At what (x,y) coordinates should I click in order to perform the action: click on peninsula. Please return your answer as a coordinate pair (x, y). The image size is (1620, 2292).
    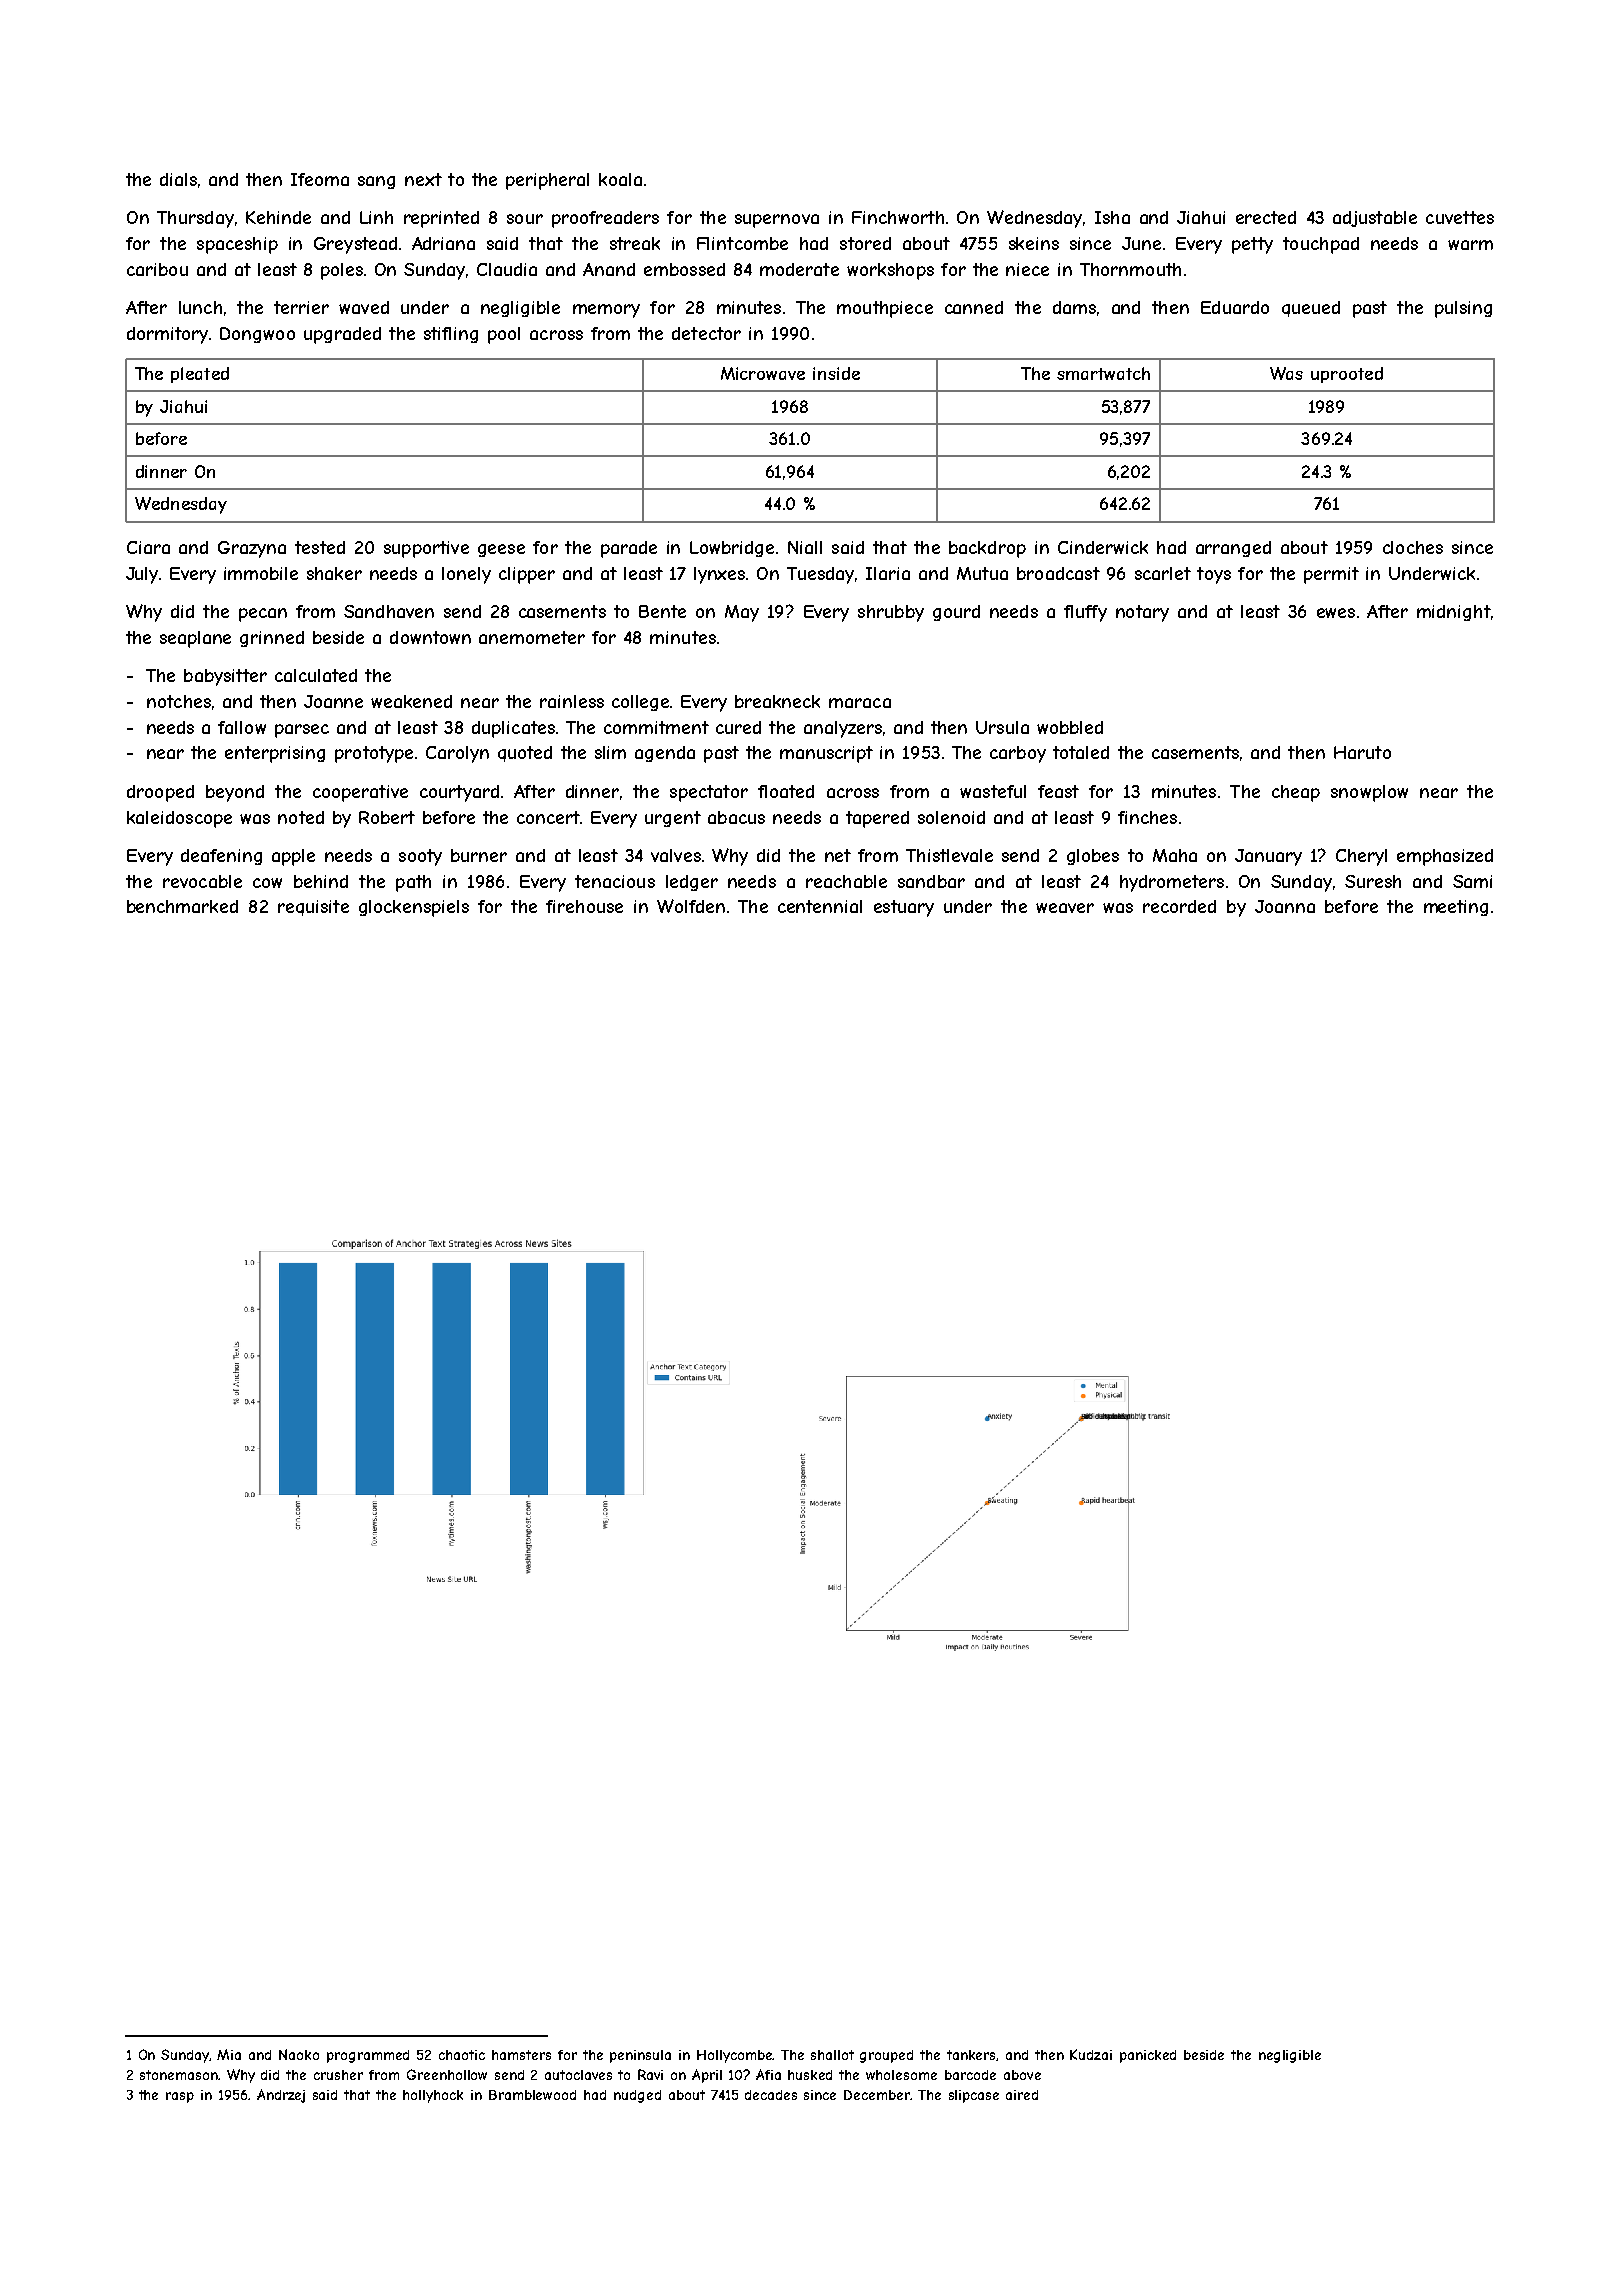
    Looking at the image, I should click on (640, 2056).
